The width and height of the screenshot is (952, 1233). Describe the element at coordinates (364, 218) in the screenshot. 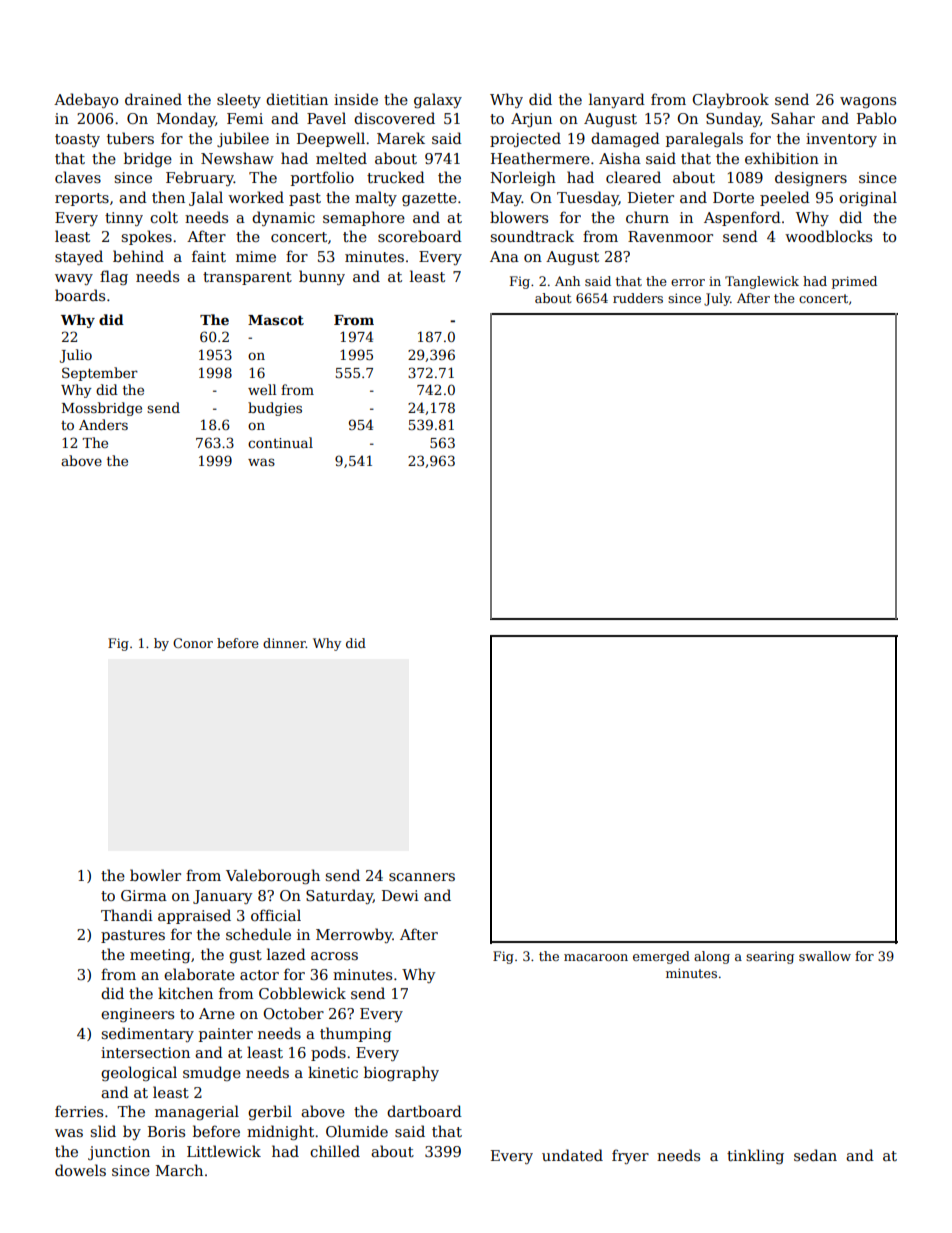

I see `semaphore` at that location.
